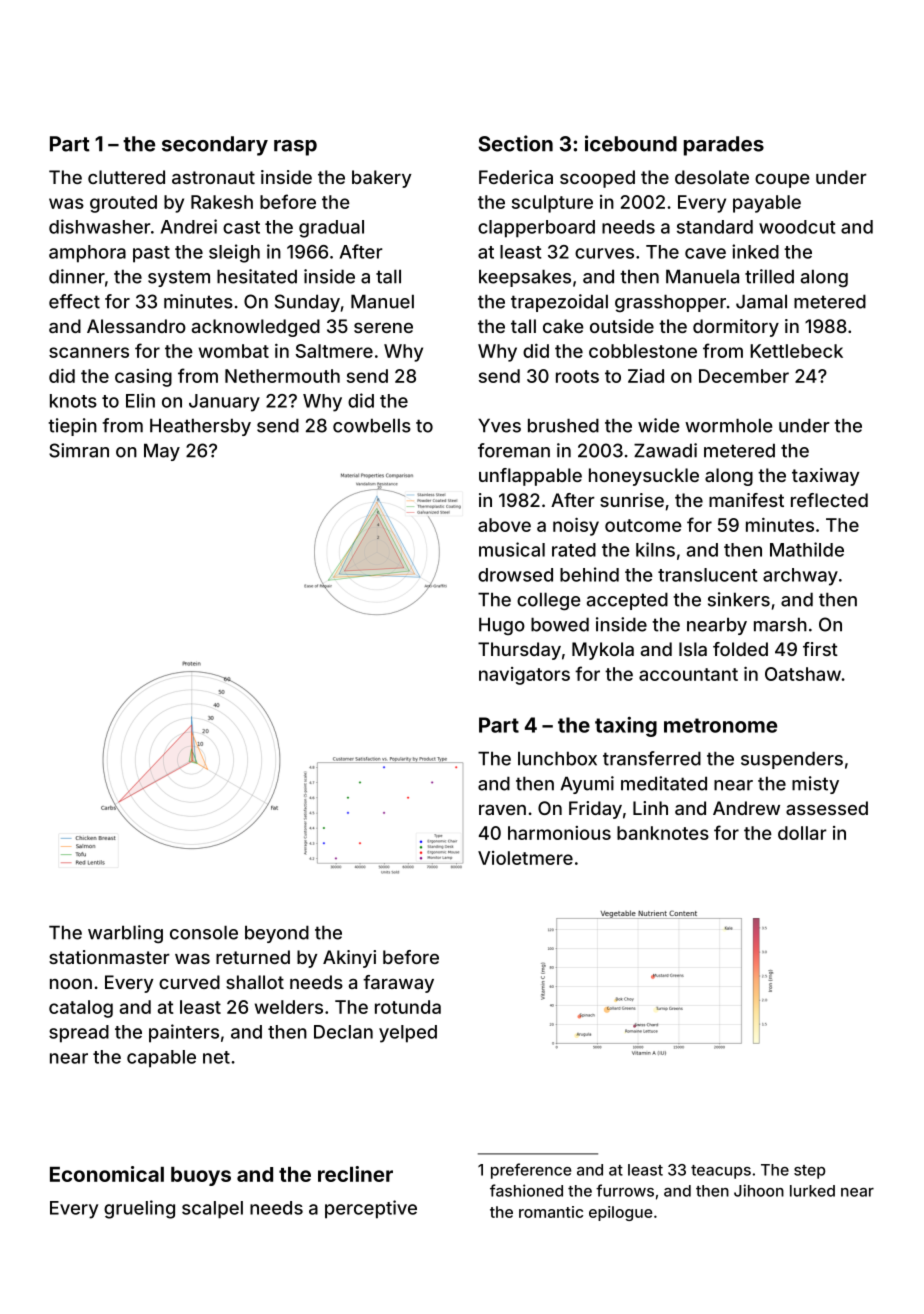  What do you see at coordinates (372, 425) in the screenshot?
I see `cowbells` at bounding box center [372, 425].
